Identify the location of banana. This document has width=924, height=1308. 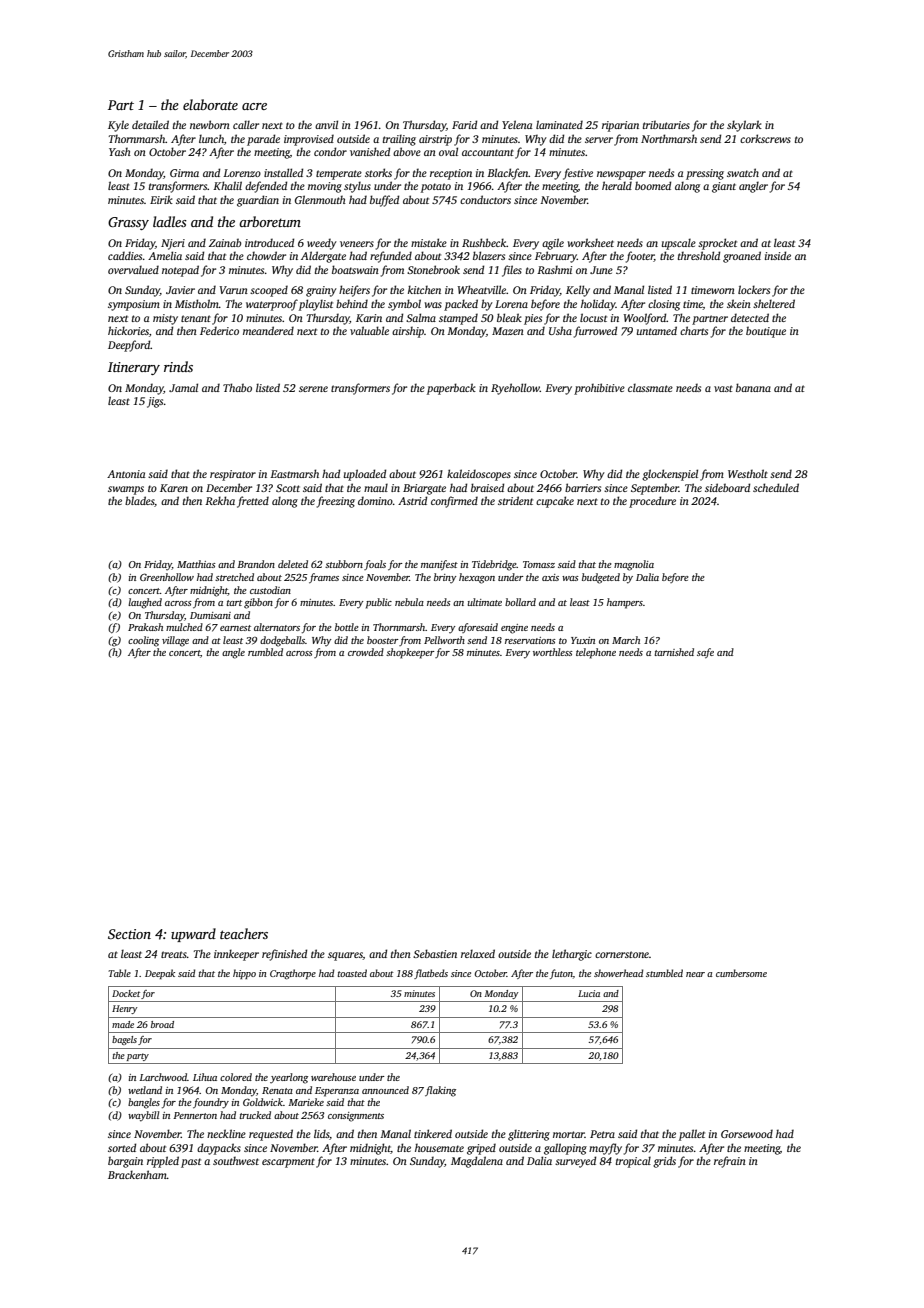
(753, 387).
